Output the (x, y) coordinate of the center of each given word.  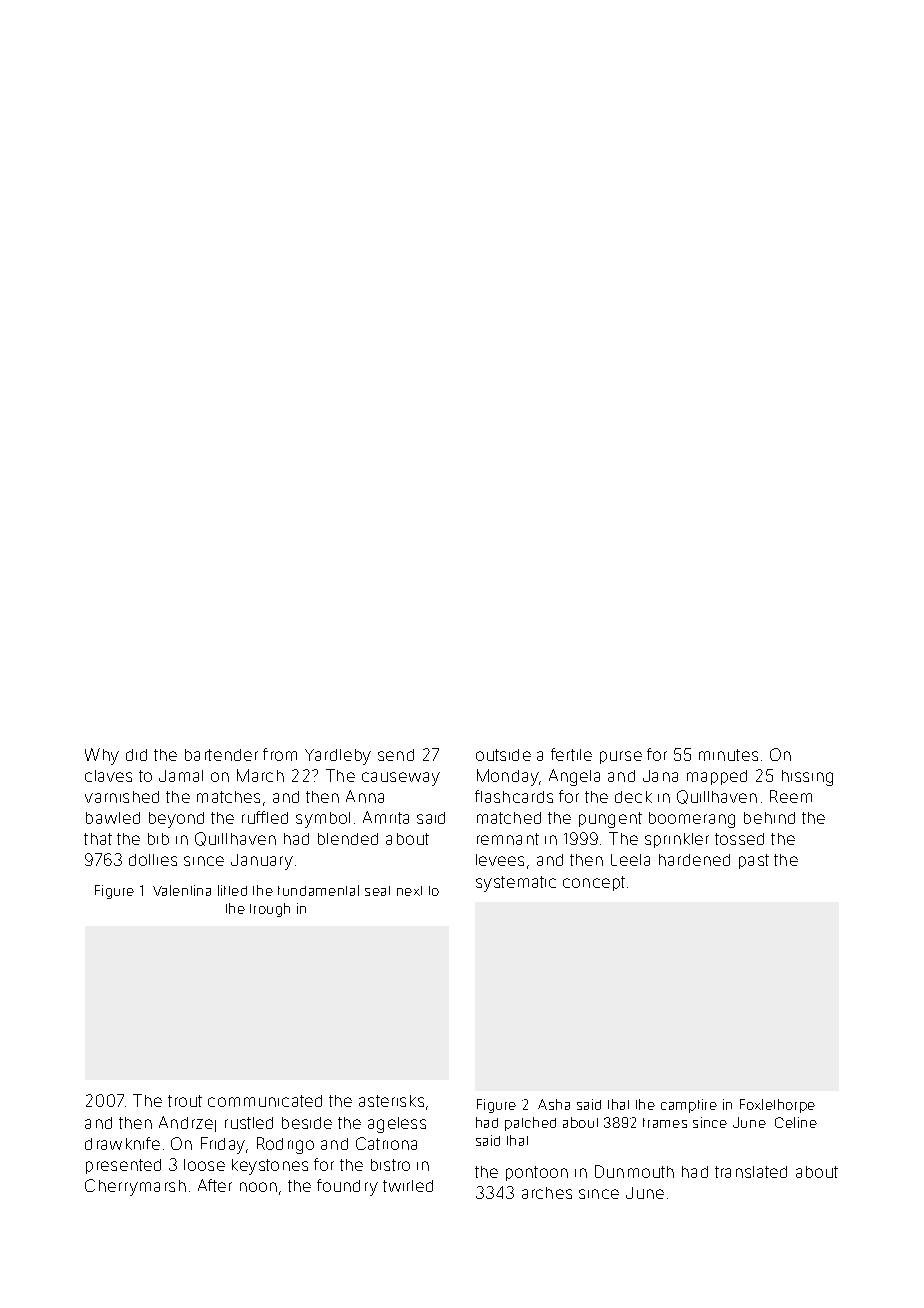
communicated (265, 1101)
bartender (221, 755)
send (396, 755)
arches (547, 1193)
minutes (728, 755)
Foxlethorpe (777, 1106)
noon (258, 1187)
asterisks (391, 1101)
